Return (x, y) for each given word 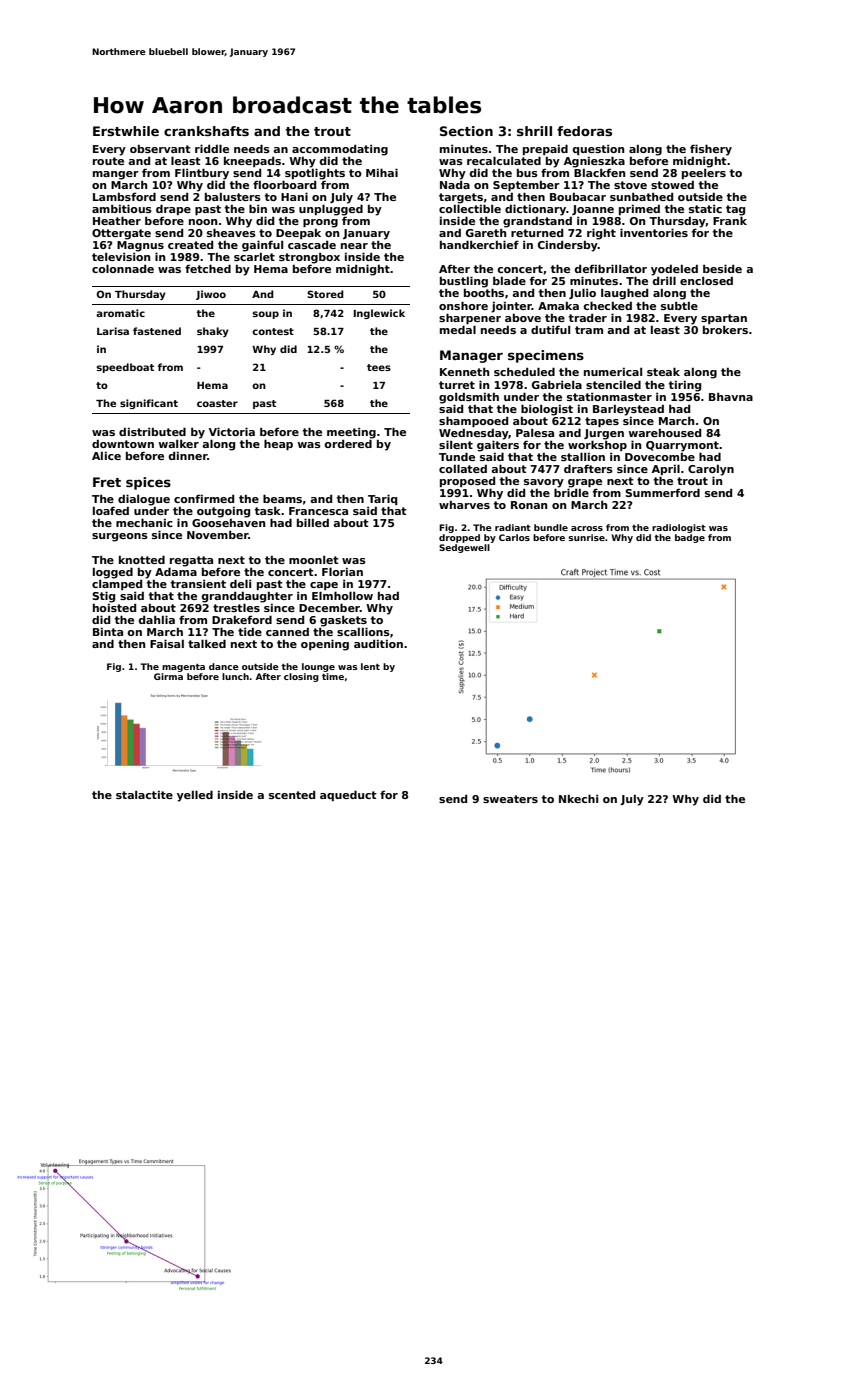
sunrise (586, 537)
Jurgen (604, 434)
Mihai (382, 172)
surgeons (120, 537)
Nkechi (578, 798)
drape (173, 209)
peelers (704, 174)
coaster (217, 403)
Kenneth (464, 372)
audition (378, 644)
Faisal (167, 643)
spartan (724, 319)
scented (292, 795)
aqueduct (348, 795)
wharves (464, 505)
